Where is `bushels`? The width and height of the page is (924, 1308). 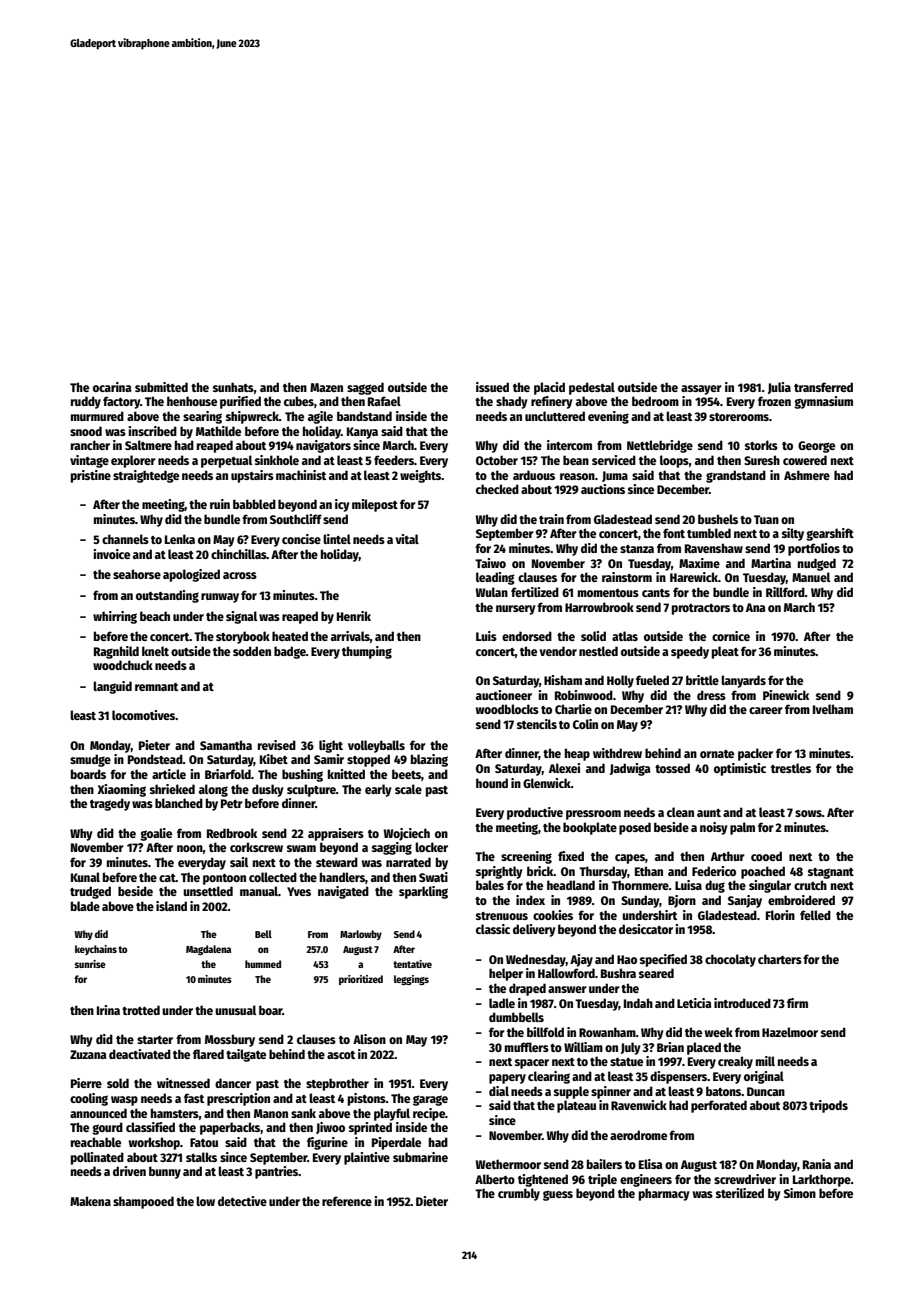 bushels is located at coordinates (718, 519).
